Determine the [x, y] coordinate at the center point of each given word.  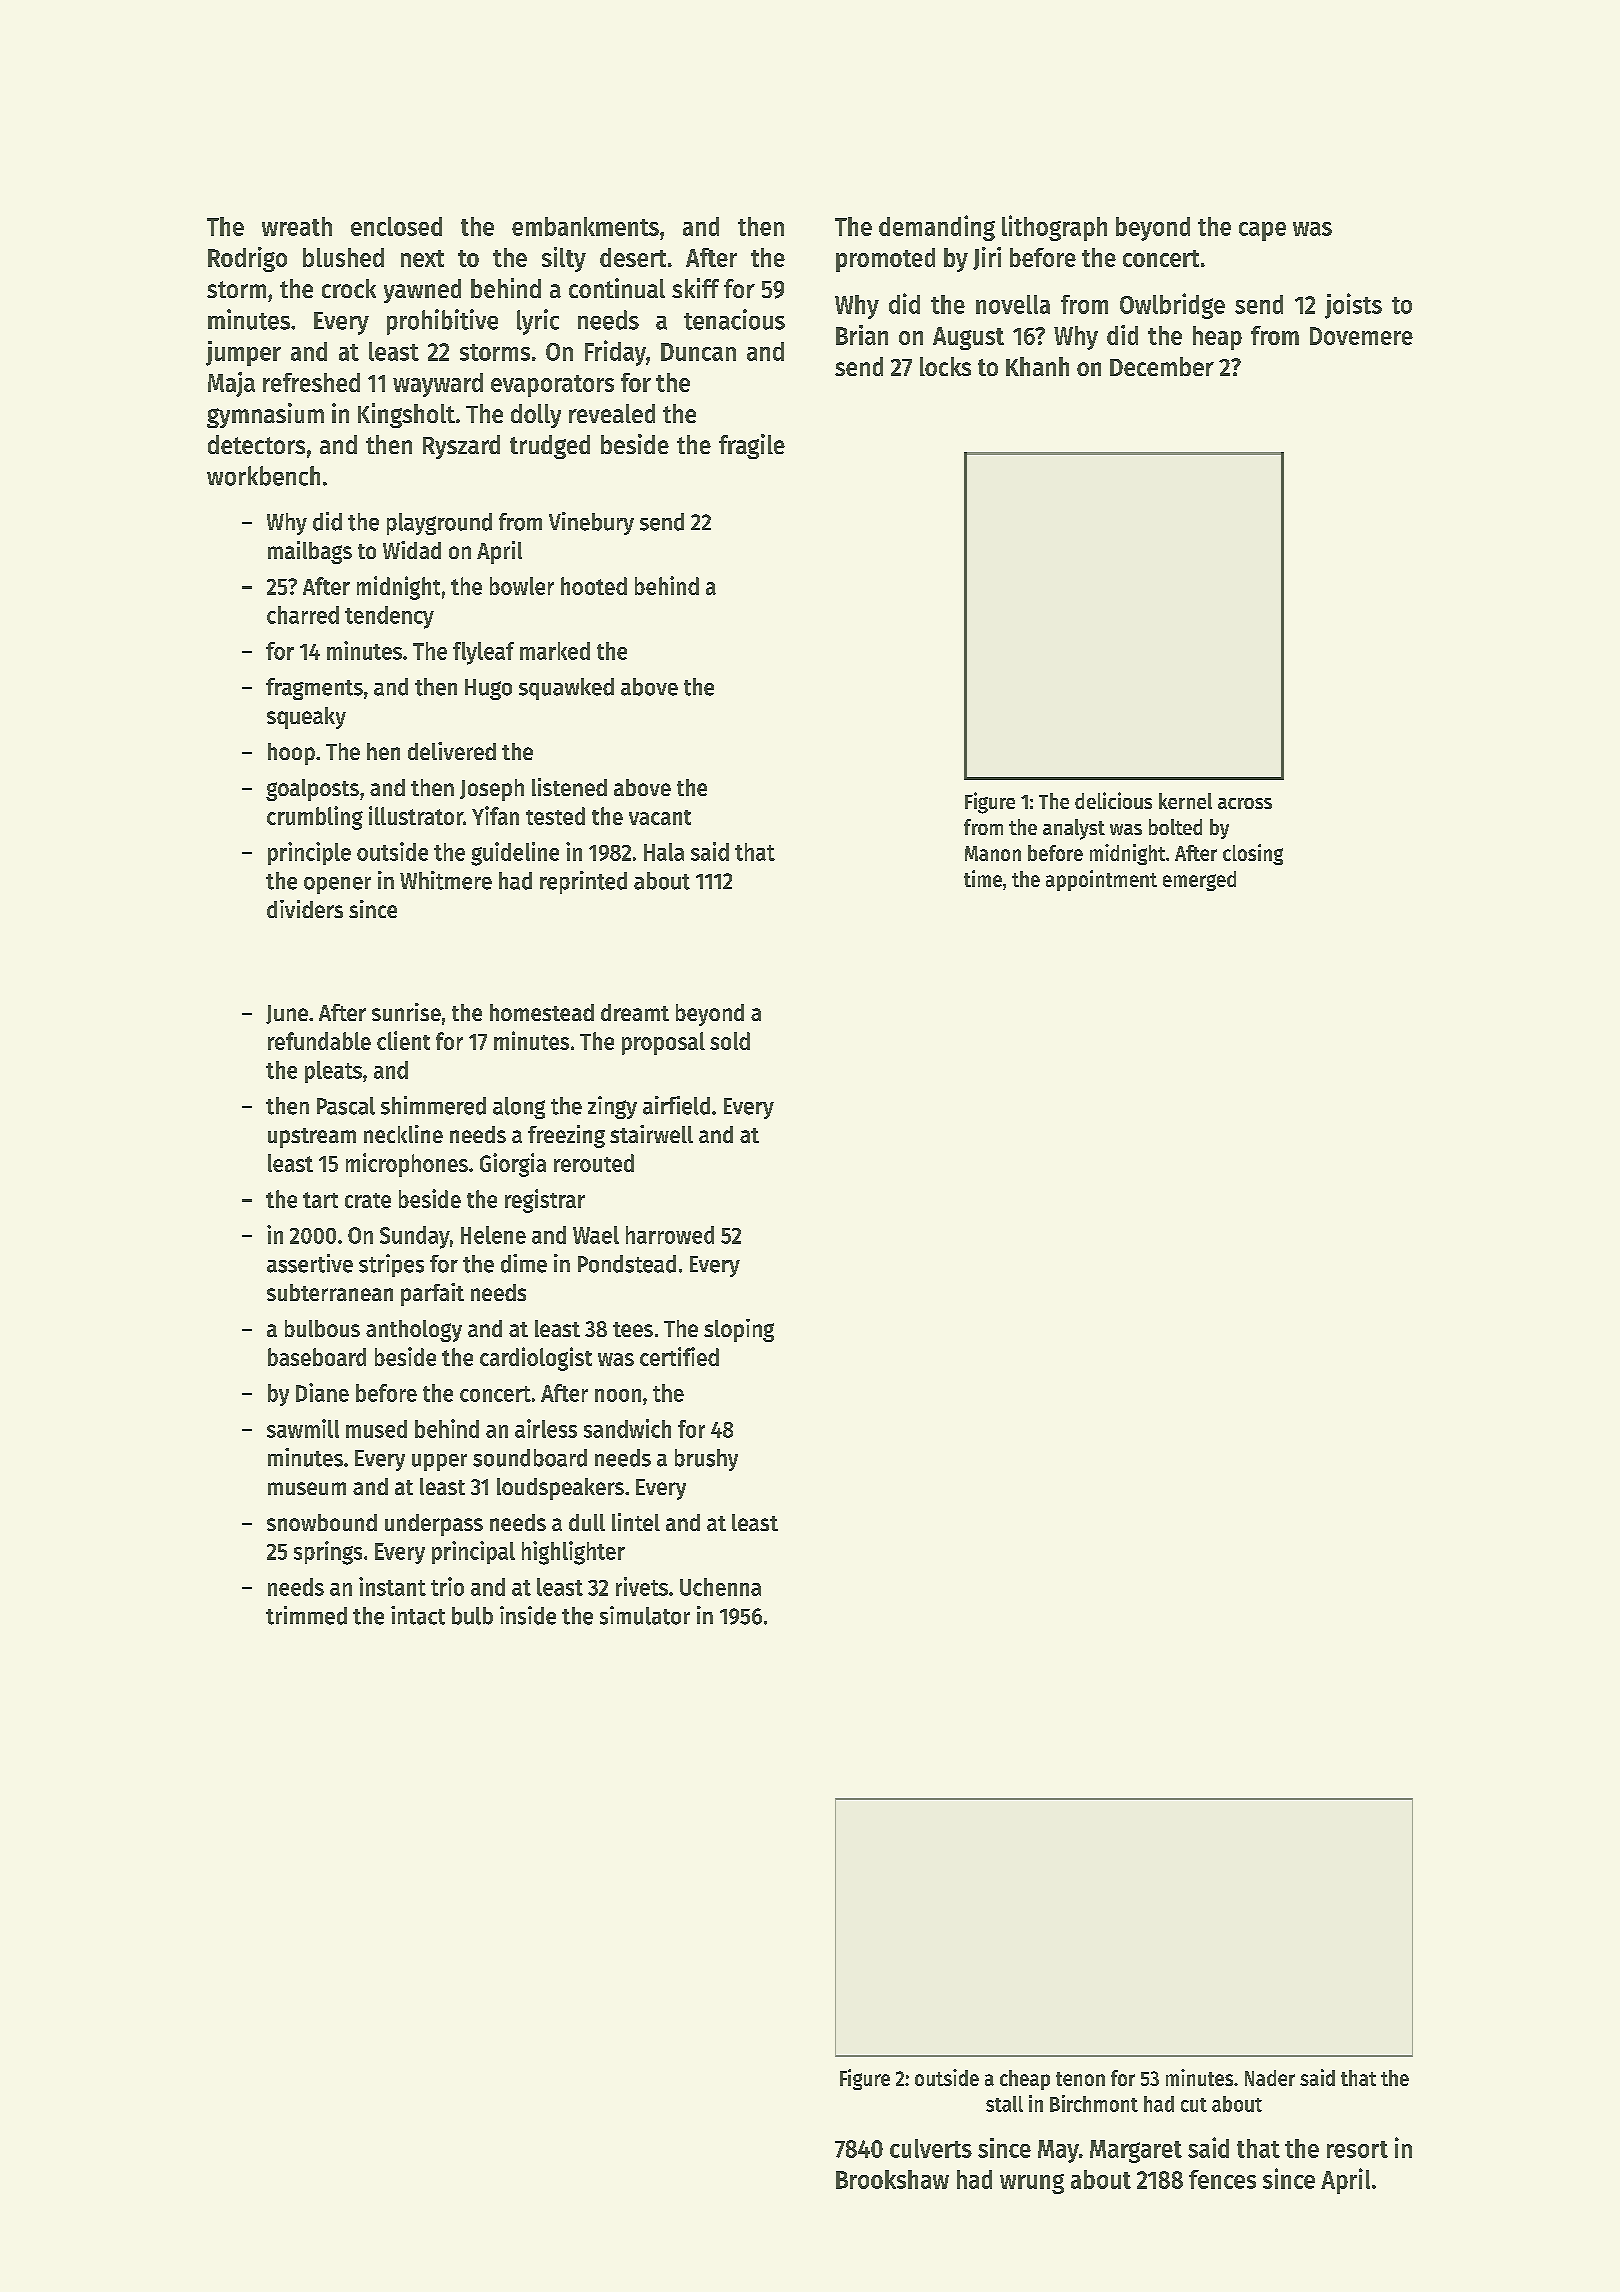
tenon [1080, 2079]
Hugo [488, 689]
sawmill [303, 1428]
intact [418, 1615]
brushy [706, 1460]
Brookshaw [892, 2179]
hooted [594, 586]
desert [633, 257]
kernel [1185, 801]
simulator [645, 1615]
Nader [1270, 2078]
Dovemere [1361, 336]
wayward [438, 385]
